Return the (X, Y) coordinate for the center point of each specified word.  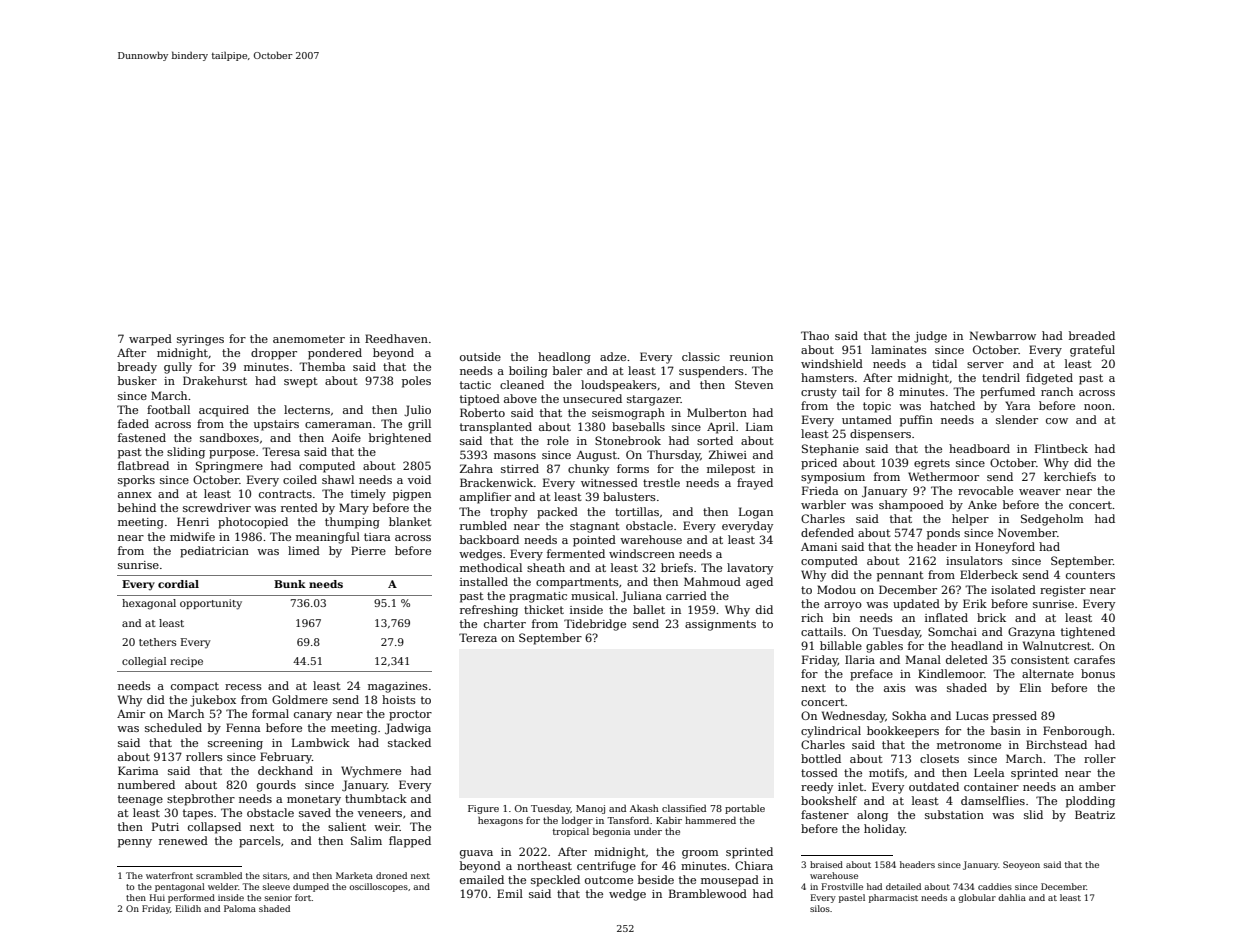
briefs (677, 567)
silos (820, 908)
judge (930, 337)
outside (480, 356)
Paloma (240, 908)
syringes (200, 340)
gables (884, 647)
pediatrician (214, 552)
